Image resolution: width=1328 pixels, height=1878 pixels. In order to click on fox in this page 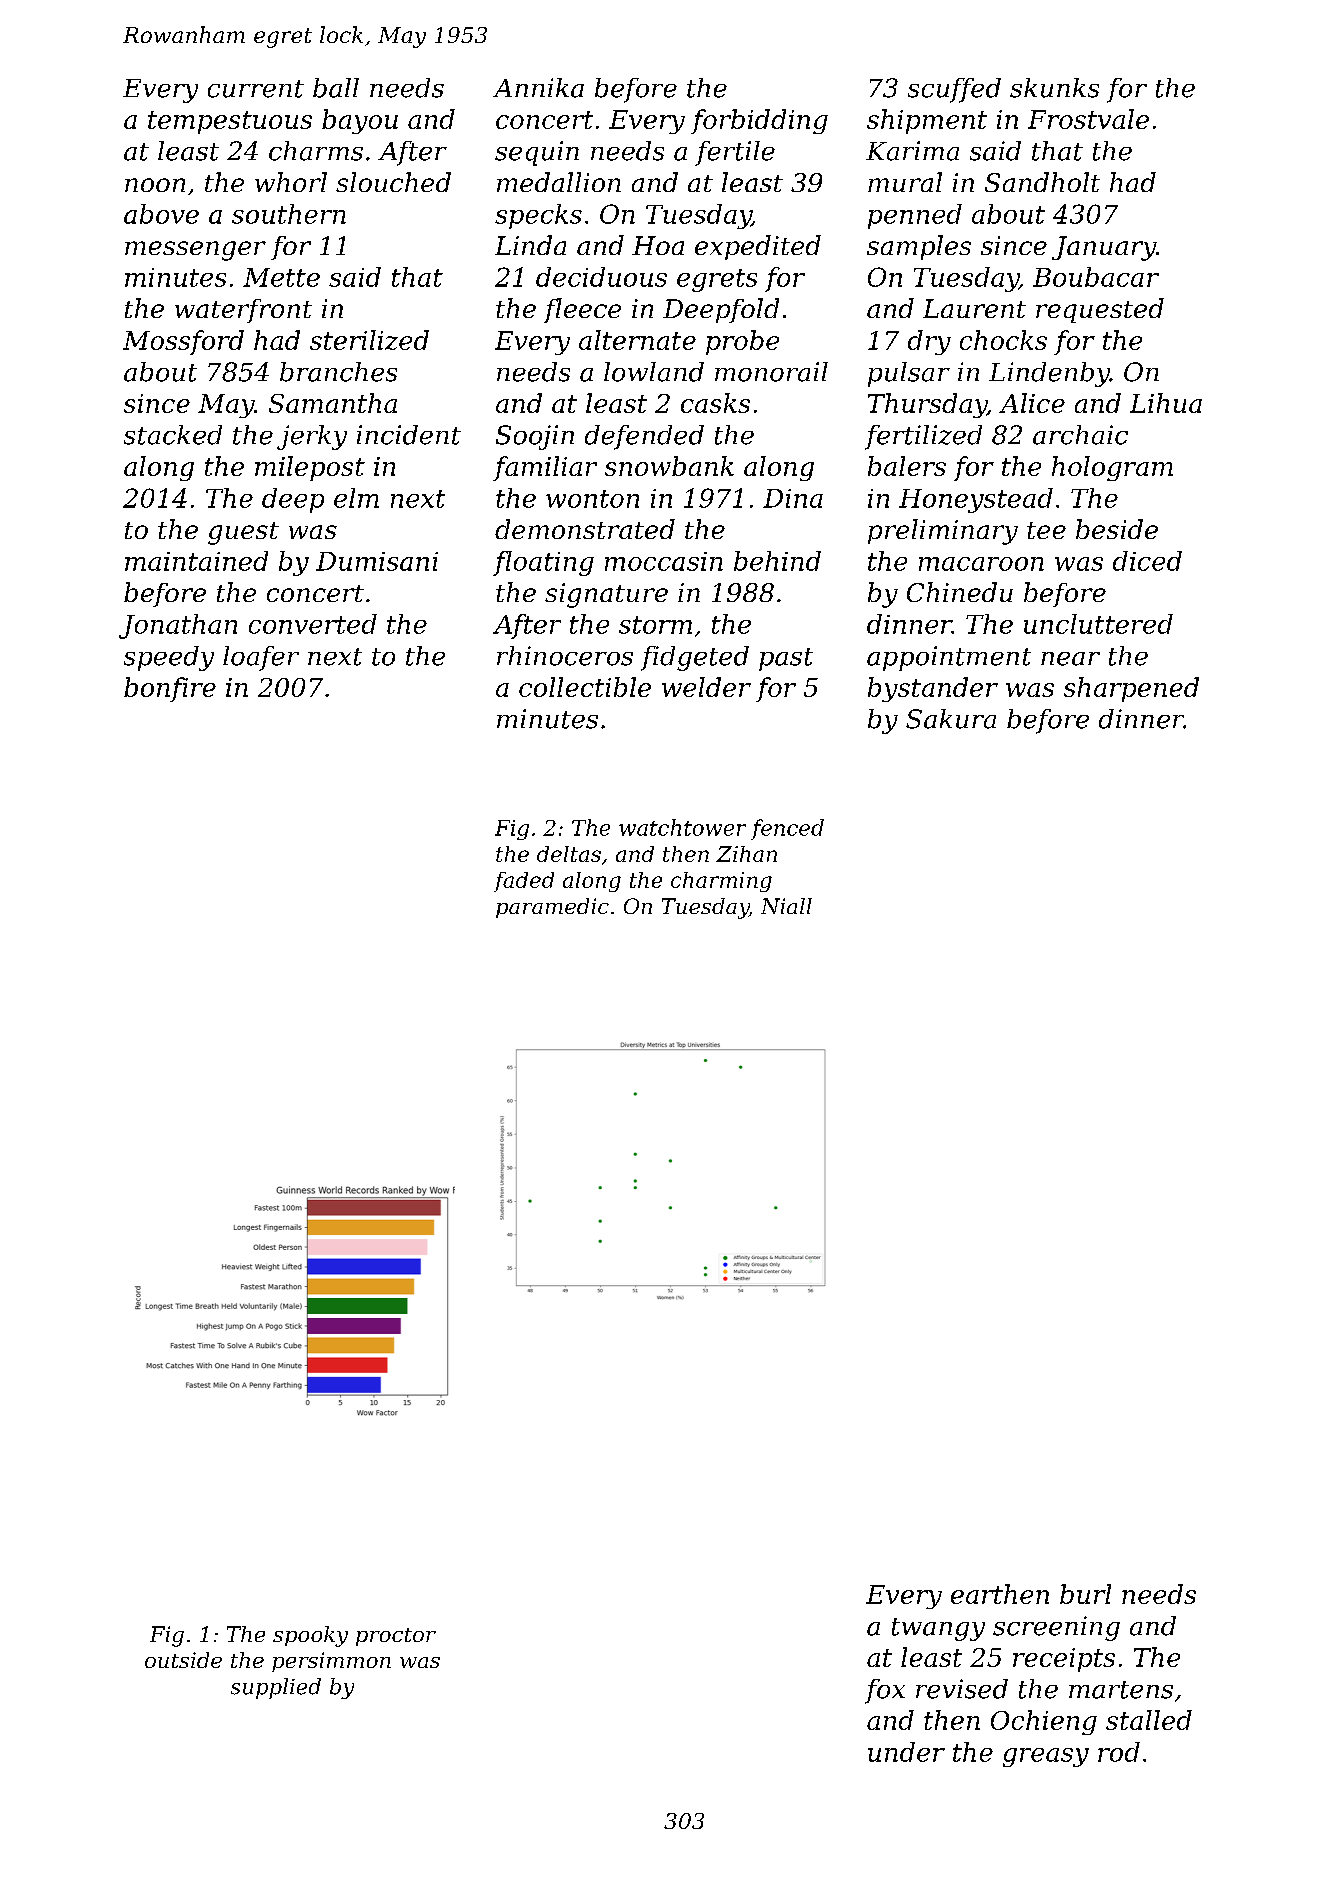, I will do `click(885, 1691)`.
